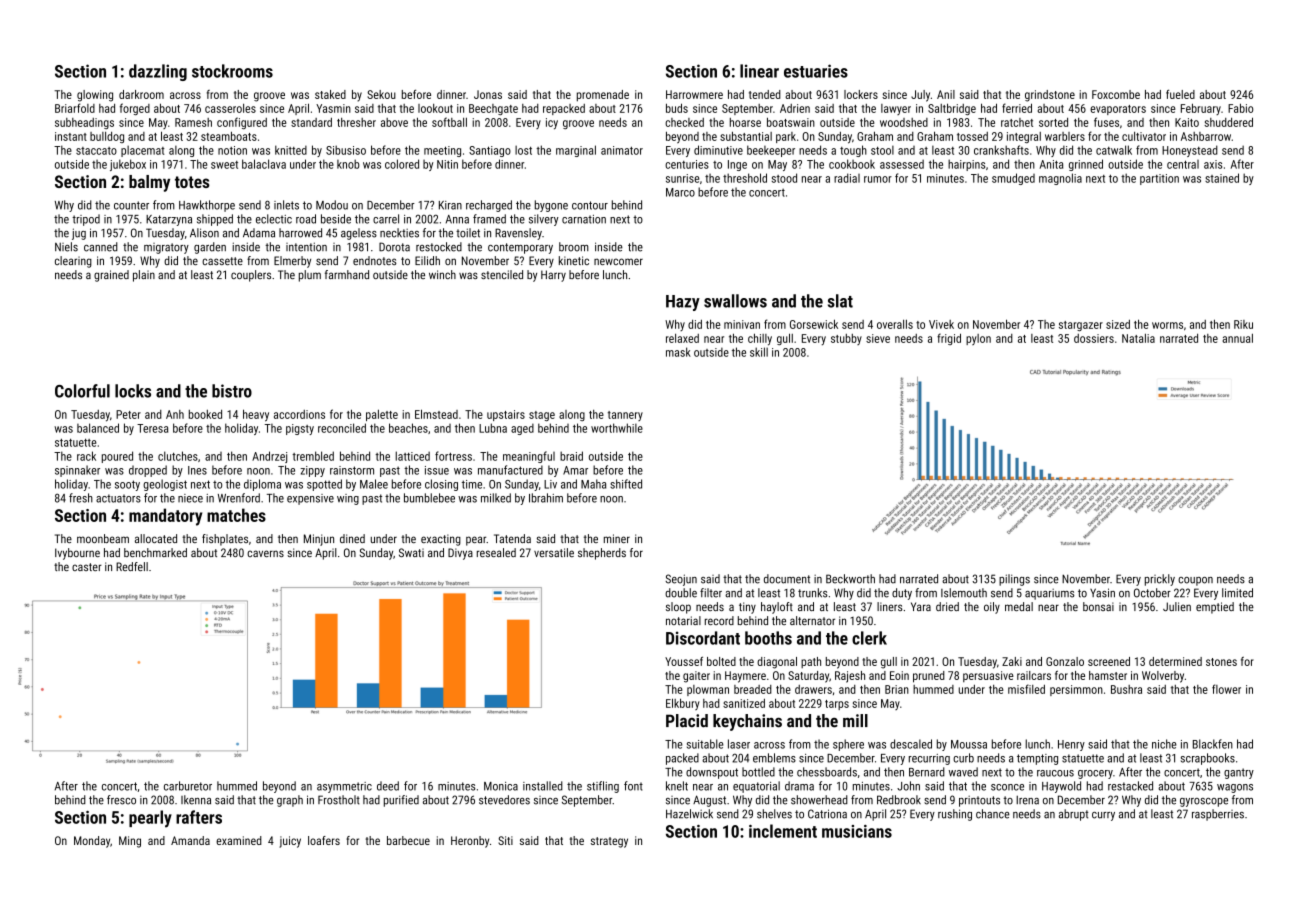 Image resolution: width=1308 pixels, height=924 pixels. I want to click on mask, so click(678, 352).
